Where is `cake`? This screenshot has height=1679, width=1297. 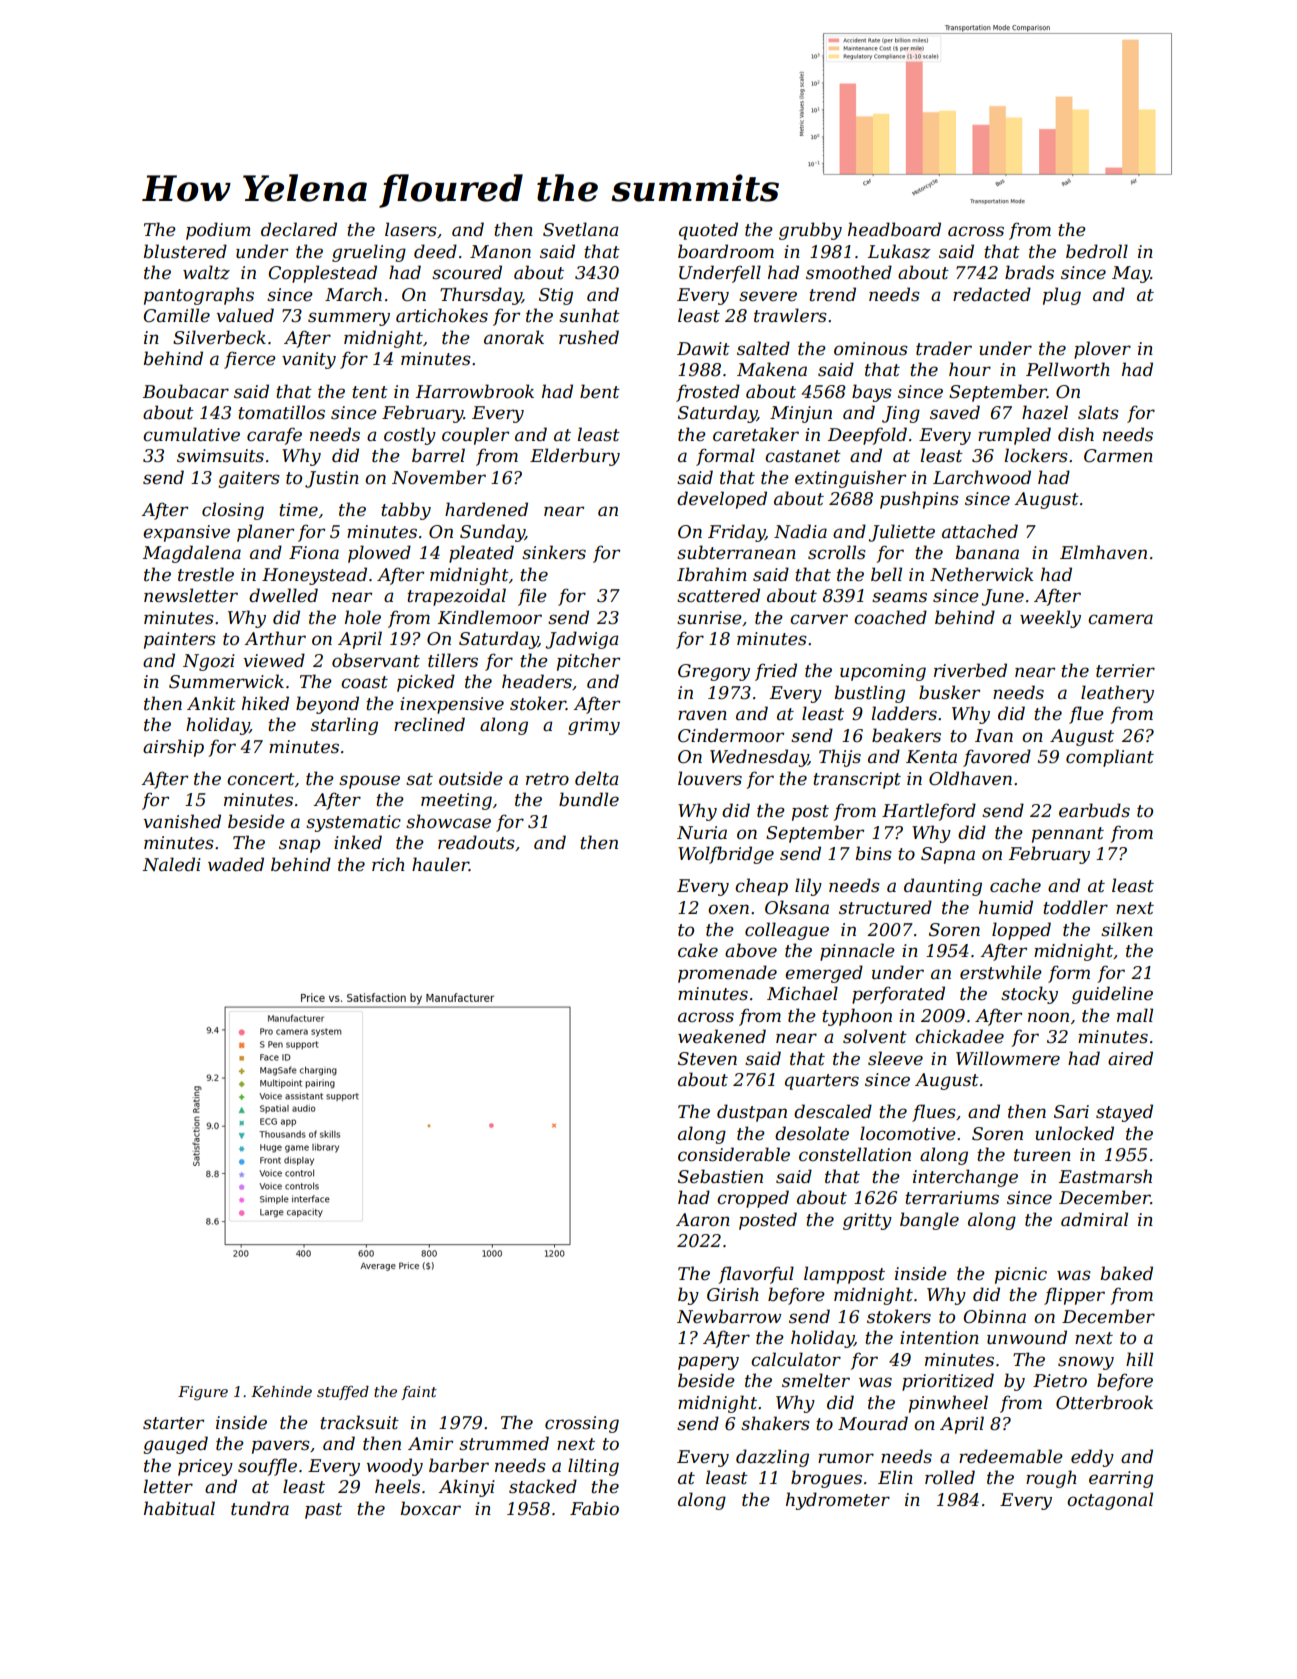
cake is located at coordinates (698, 950).
